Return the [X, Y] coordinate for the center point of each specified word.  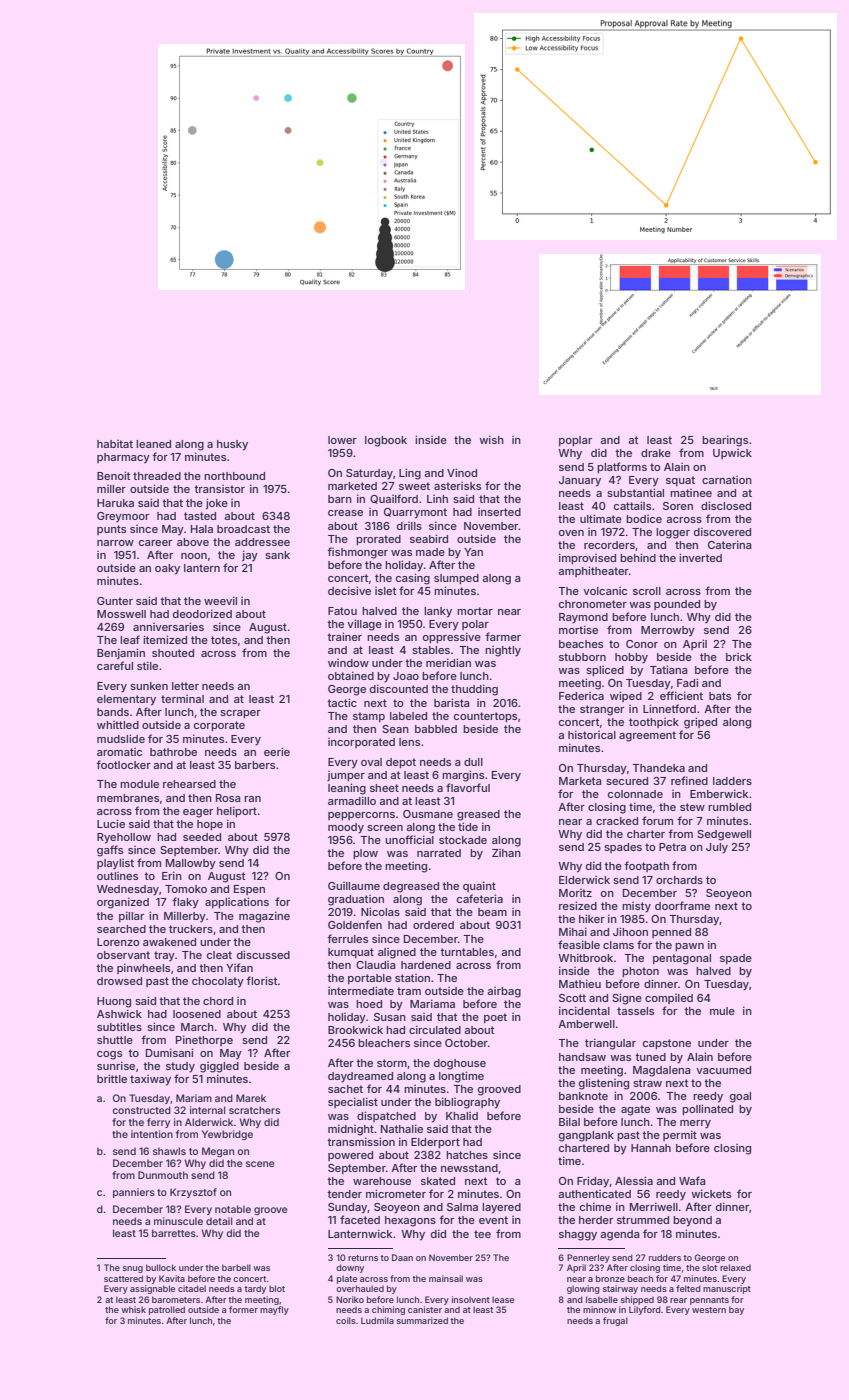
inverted [700, 557]
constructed [141, 1110]
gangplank [586, 1136]
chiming [388, 1310]
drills [409, 526]
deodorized [202, 613]
